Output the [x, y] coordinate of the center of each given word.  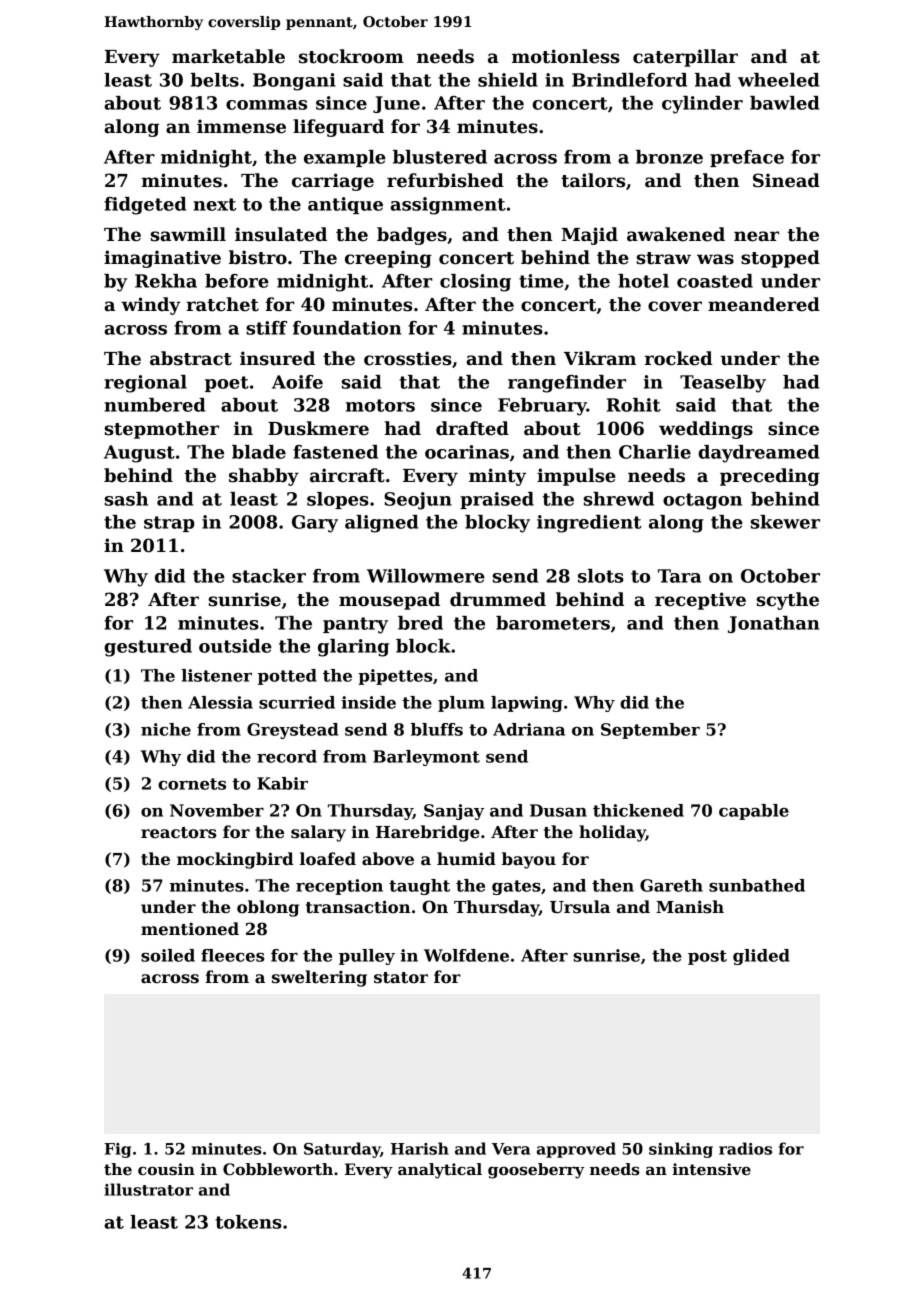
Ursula [580, 907]
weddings [706, 430]
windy [151, 306]
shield [508, 80]
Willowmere [426, 576]
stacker [269, 576]
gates [516, 887]
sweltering [319, 978]
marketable [228, 56]
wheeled [778, 80]
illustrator [148, 1189]
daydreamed [758, 454]
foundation [347, 328]
